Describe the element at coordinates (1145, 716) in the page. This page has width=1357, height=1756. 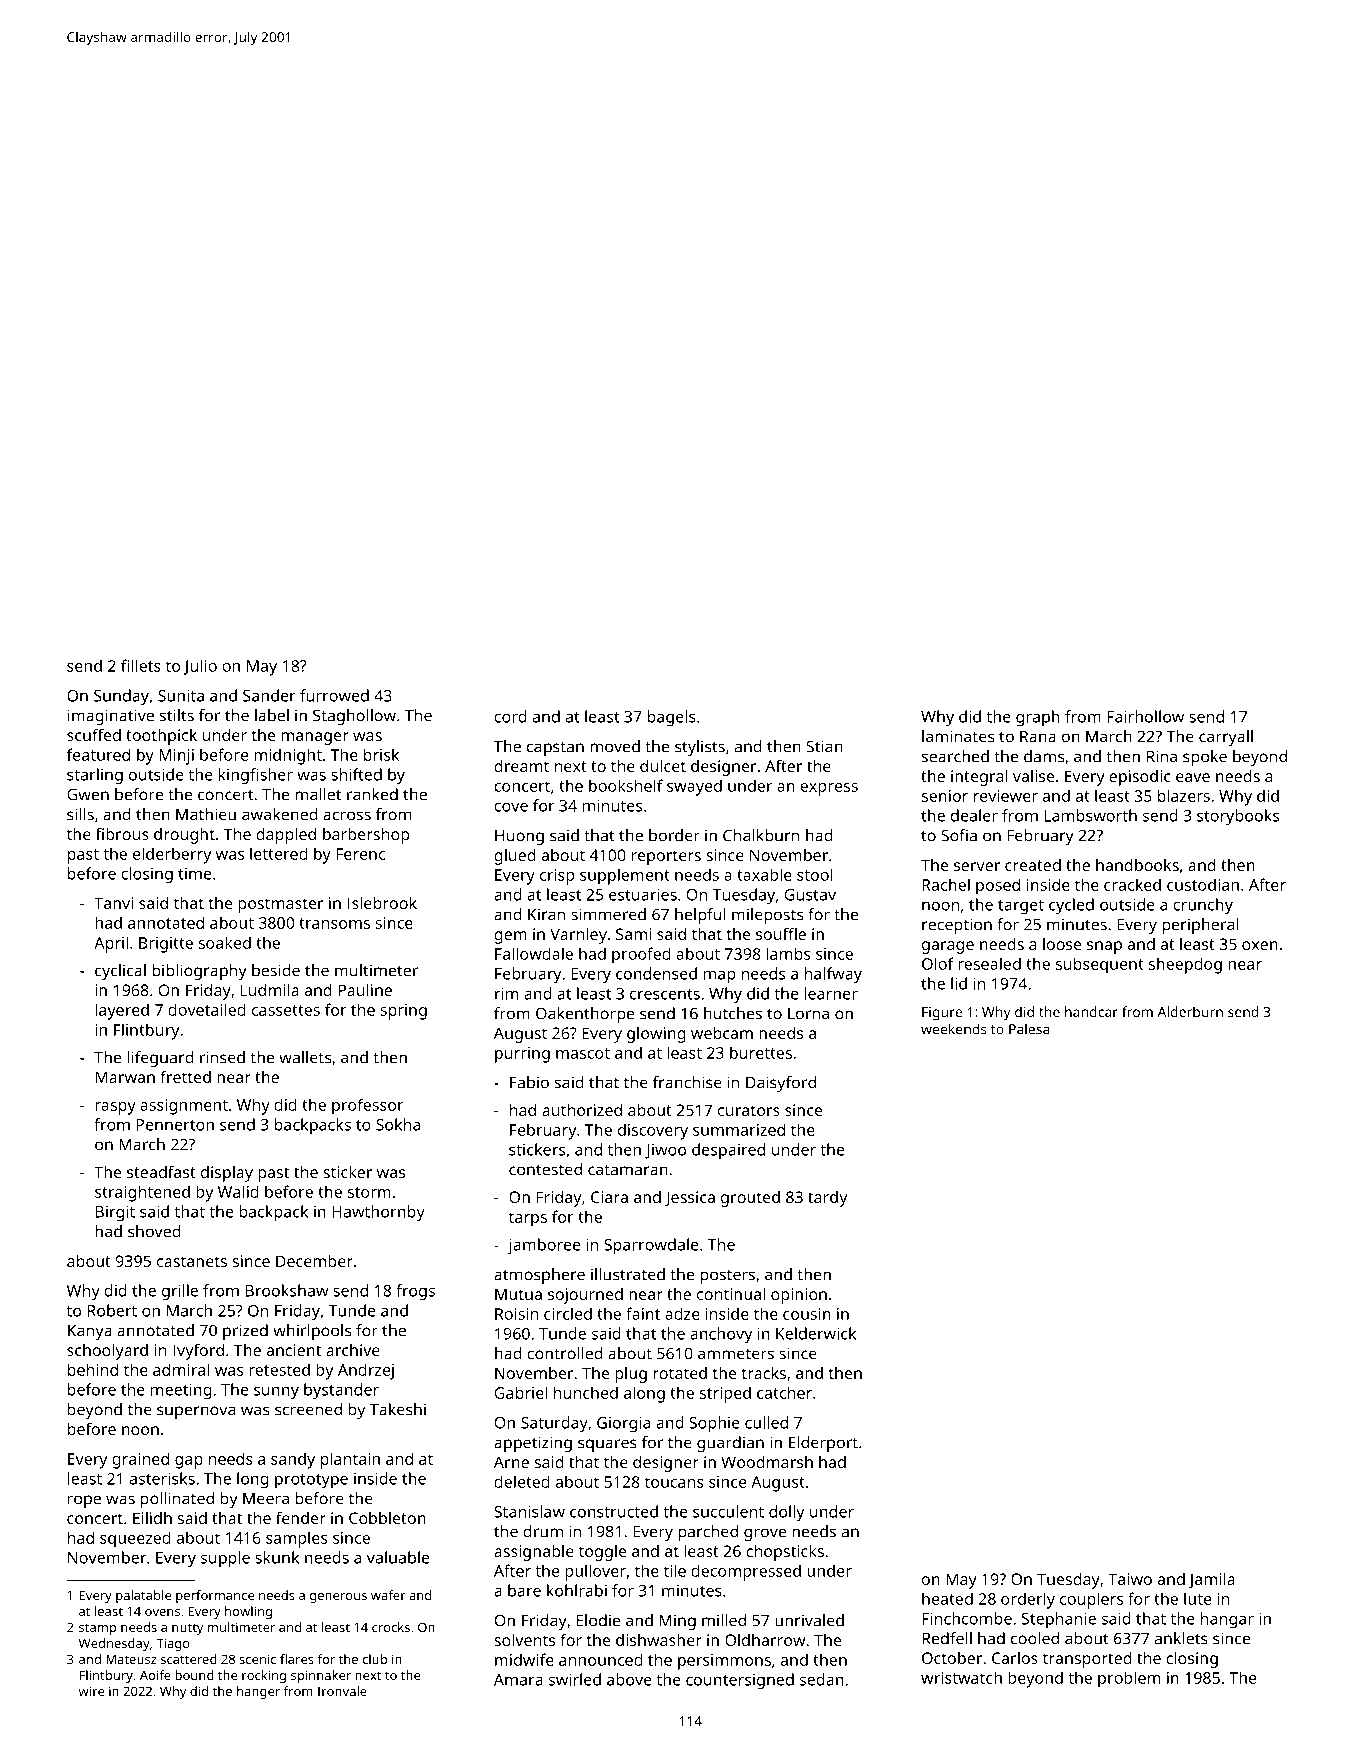
I see `Fairhollow` at that location.
